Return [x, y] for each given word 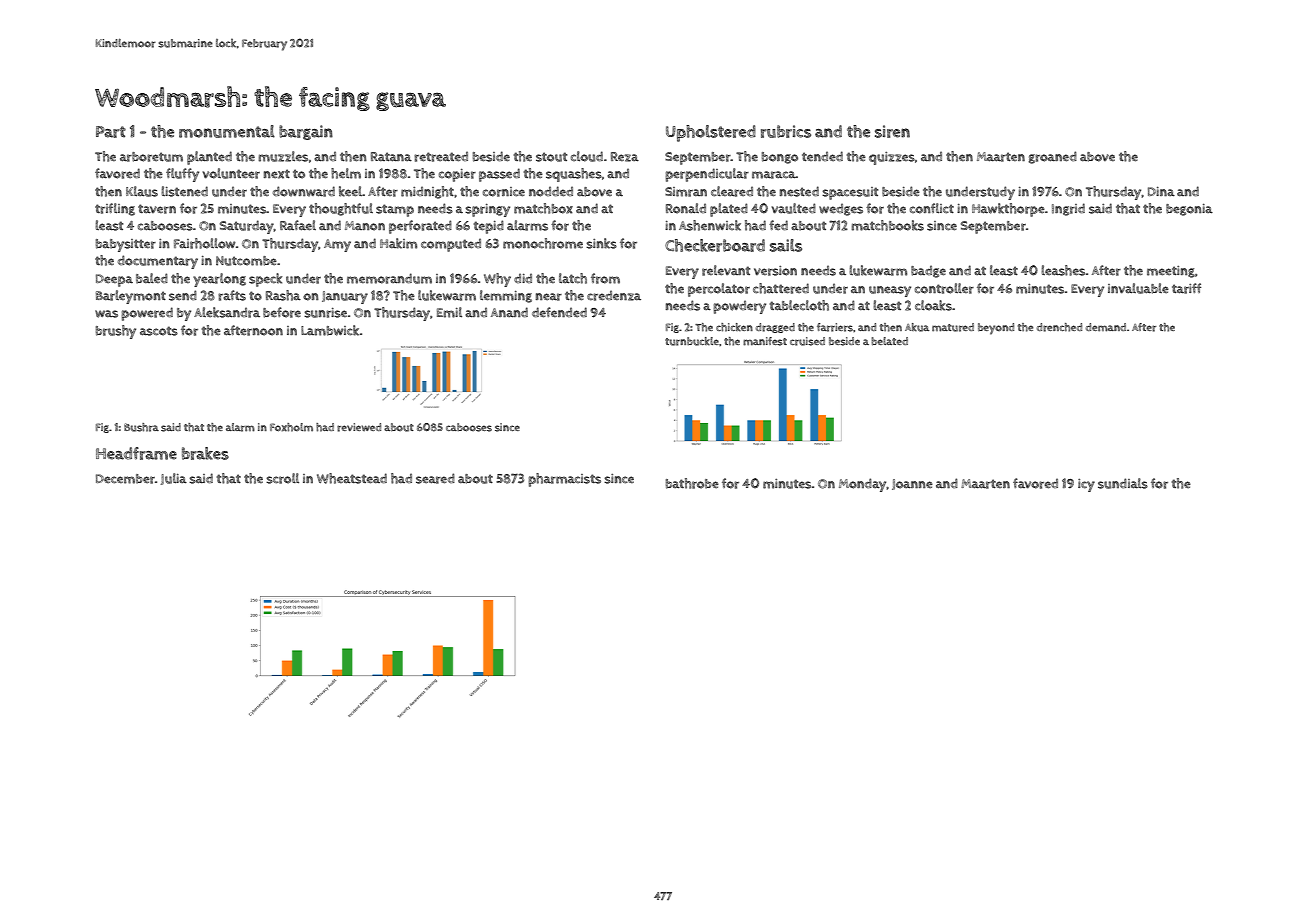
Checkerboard [715, 245]
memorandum [389, 278]
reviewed [359, 427]
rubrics [786, 131]
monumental [227, 131]
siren [892, 131]
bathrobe [692, 483]
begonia [1189, 210]
